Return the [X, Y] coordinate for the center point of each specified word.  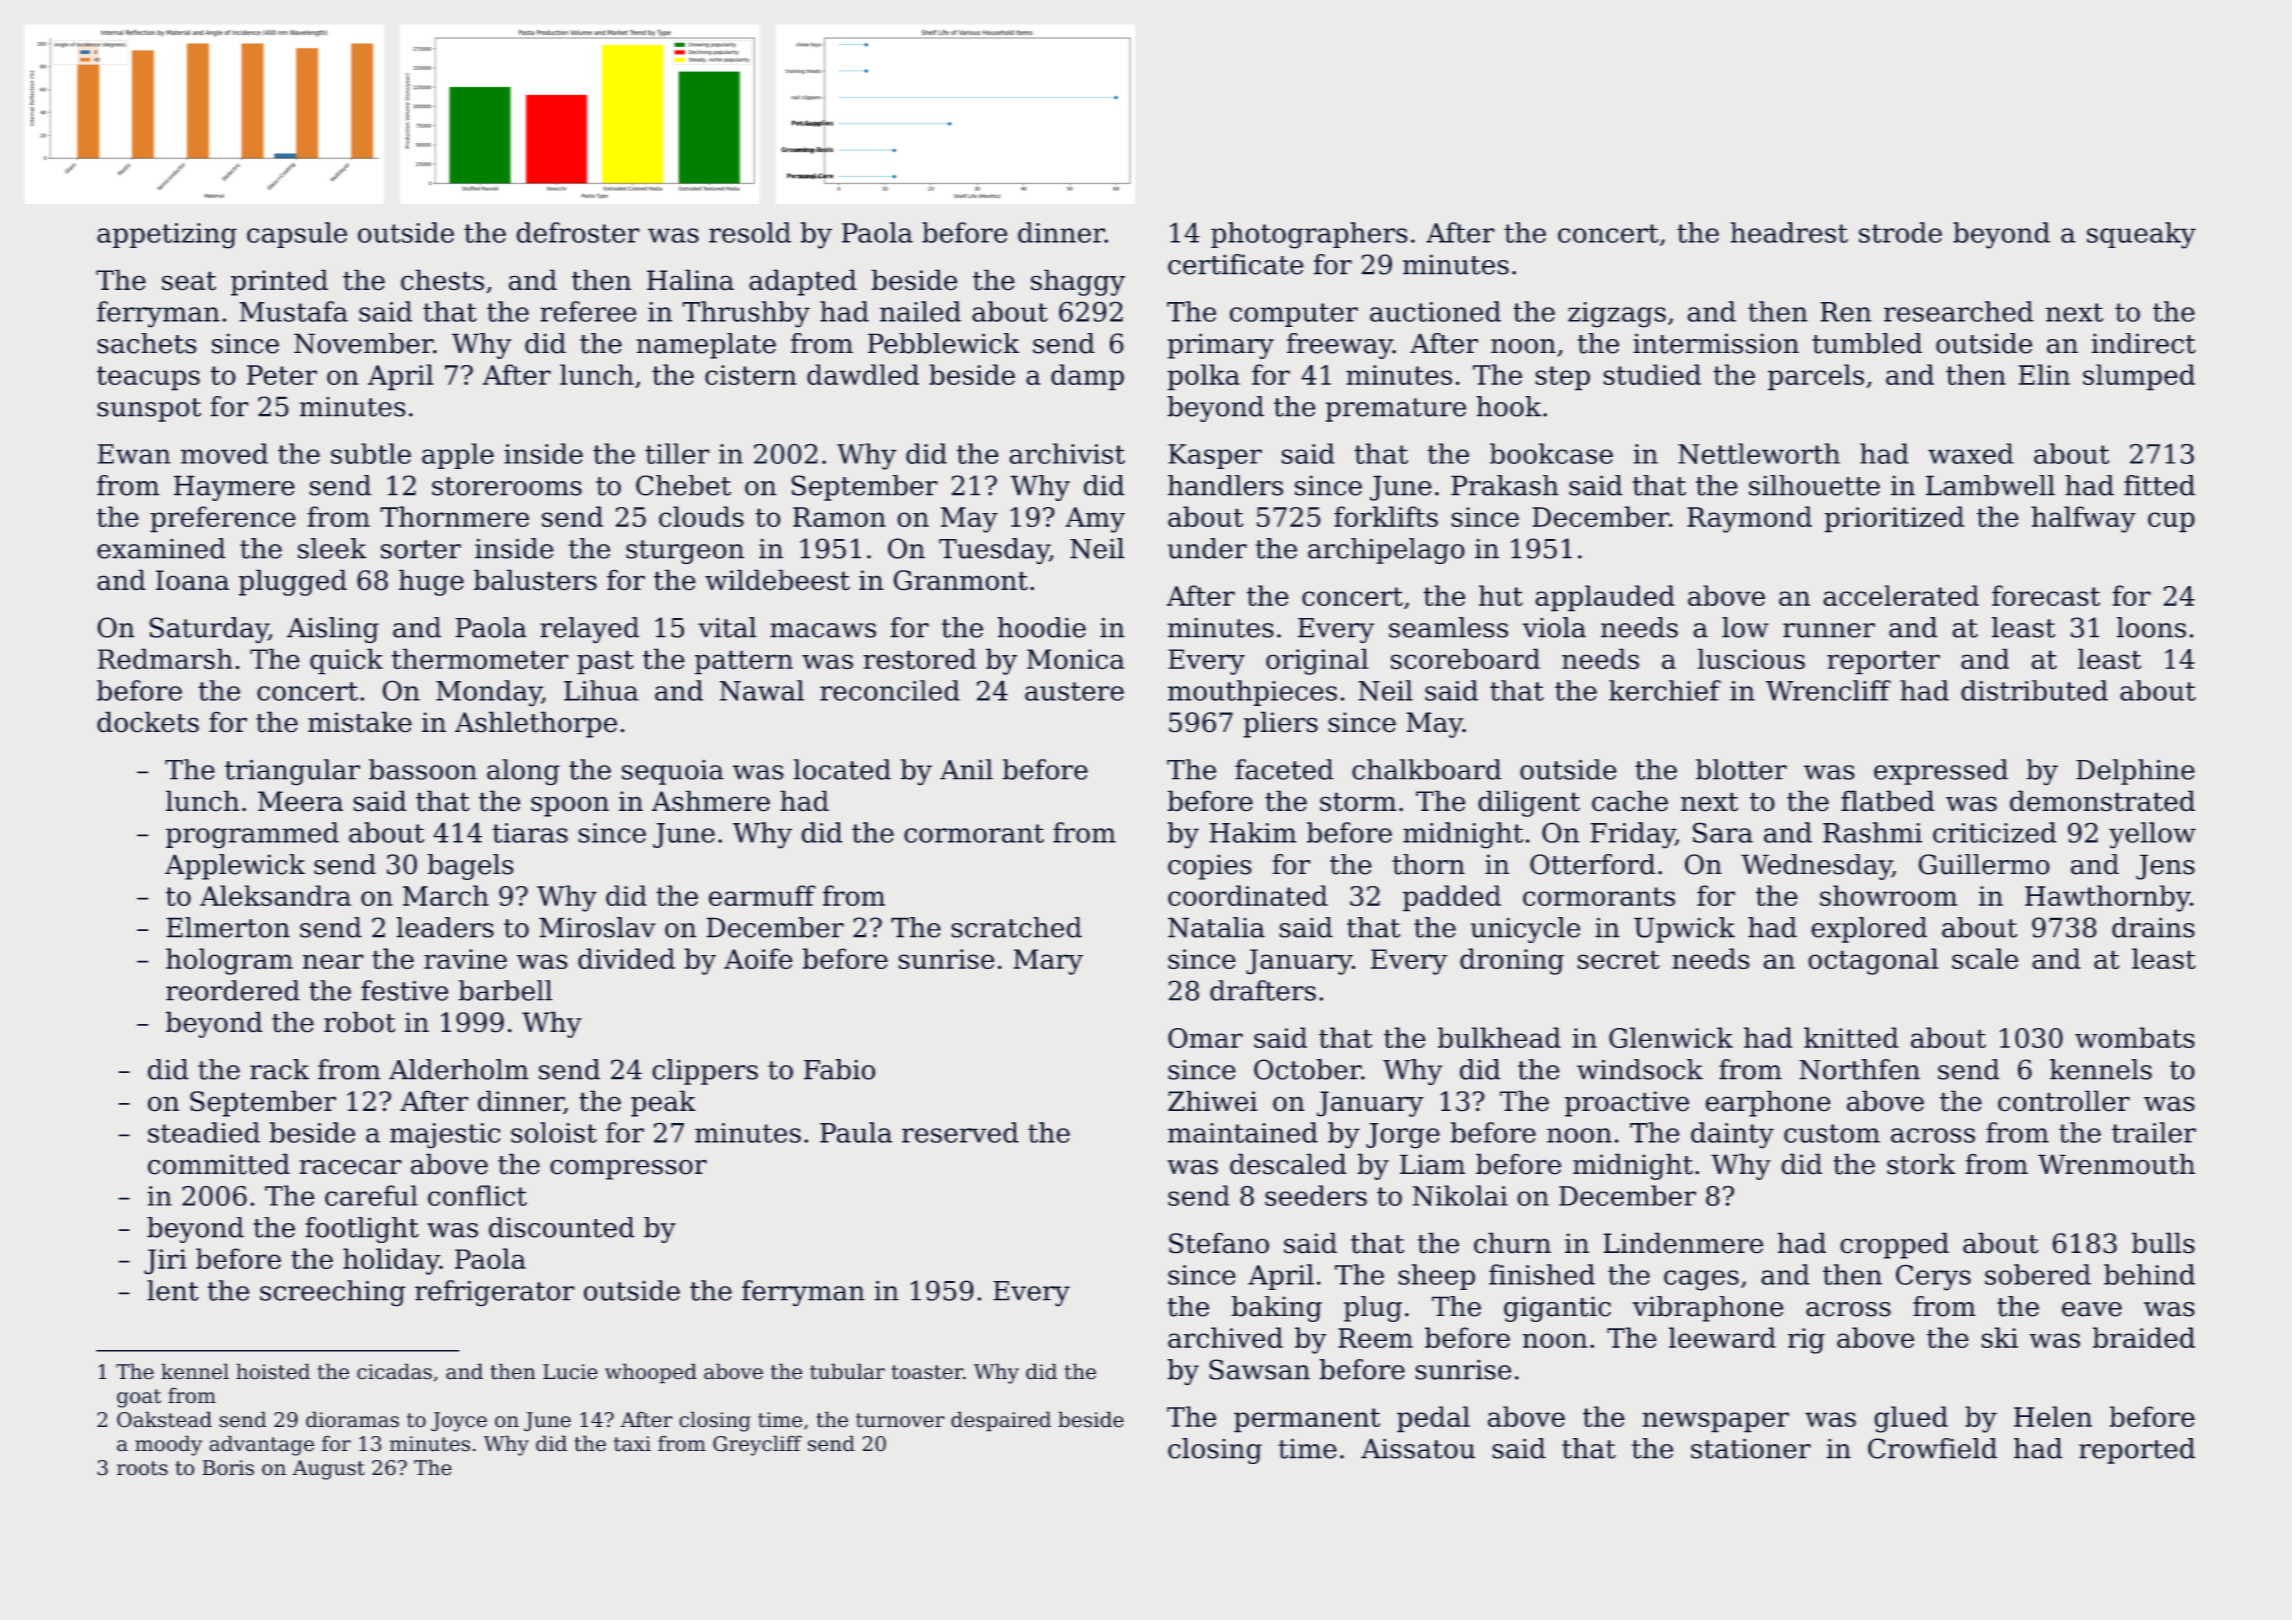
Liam [1432, 1164]
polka [1203, 377]
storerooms [507, 486]
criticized [1995, 832]
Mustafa [293, 311]
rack [279, 1069]
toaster [927, 1372]
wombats [2135, 1037]
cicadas [394, 1371]
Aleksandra [275, 895]
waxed [1971, 453]
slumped [2139, 377]
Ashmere [710, 801]
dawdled [863, 374]
